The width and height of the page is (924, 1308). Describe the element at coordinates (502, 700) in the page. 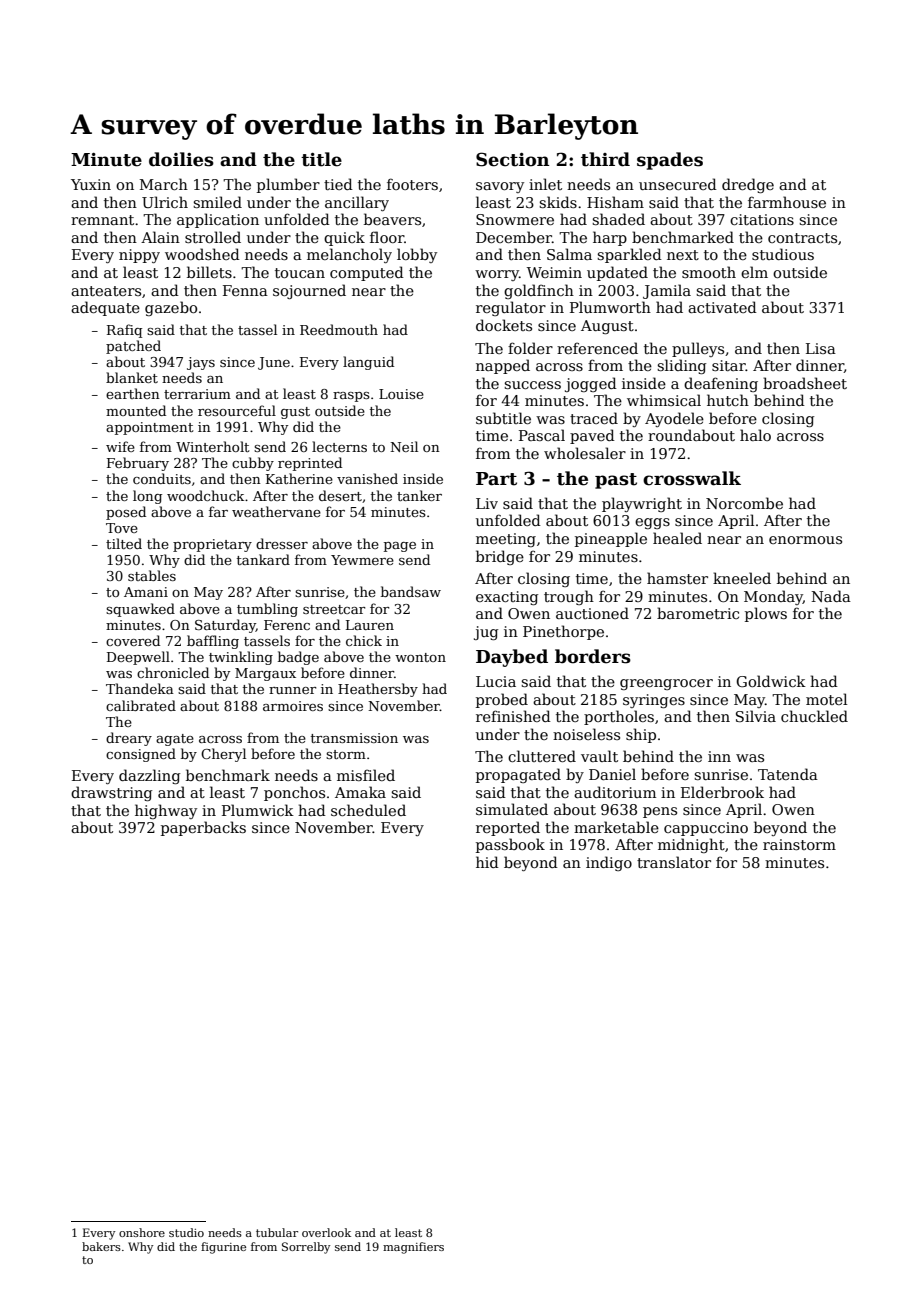

I see `probed` at that location.
